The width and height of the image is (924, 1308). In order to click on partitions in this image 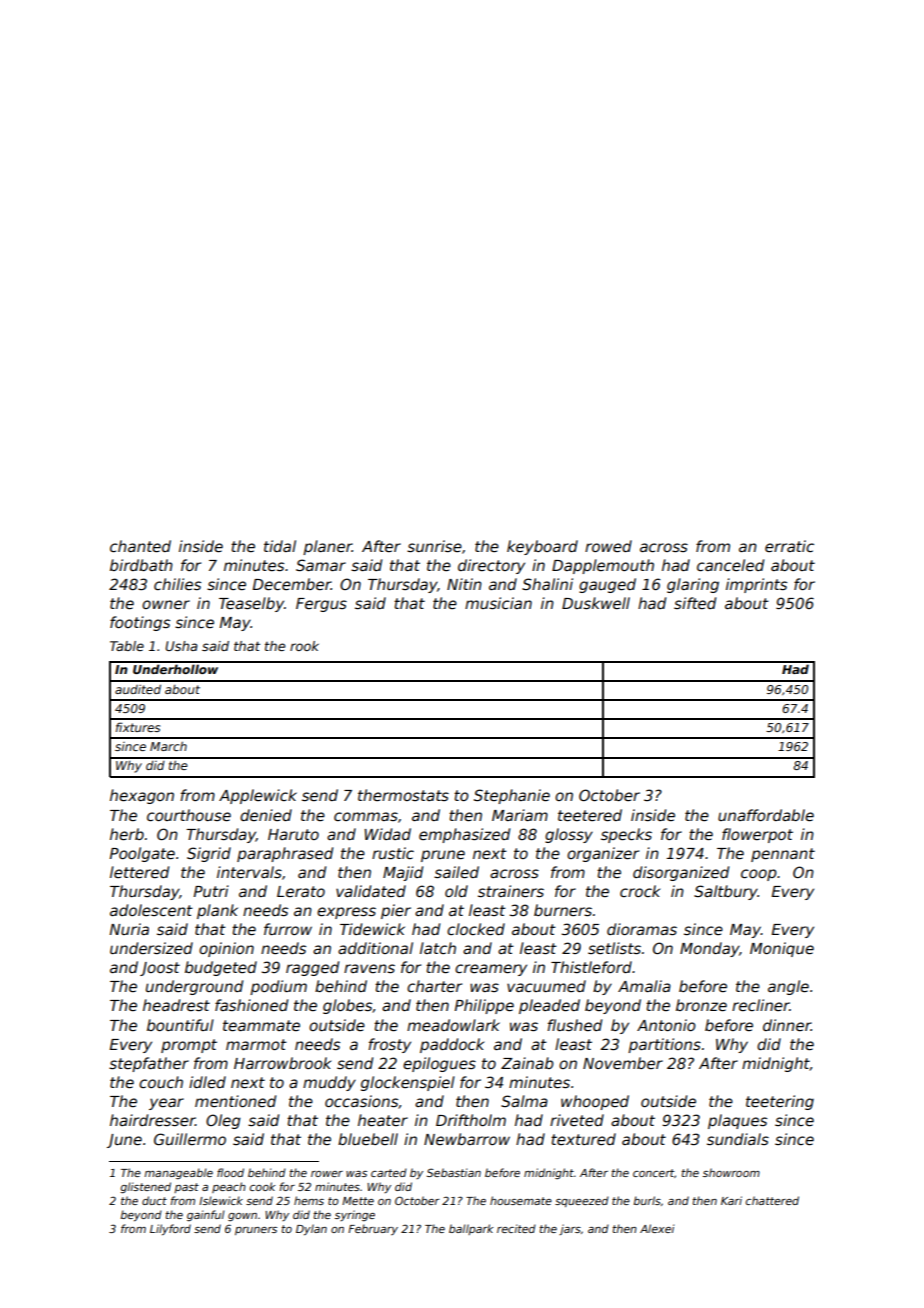, I will do `click(664, 1045)`.
